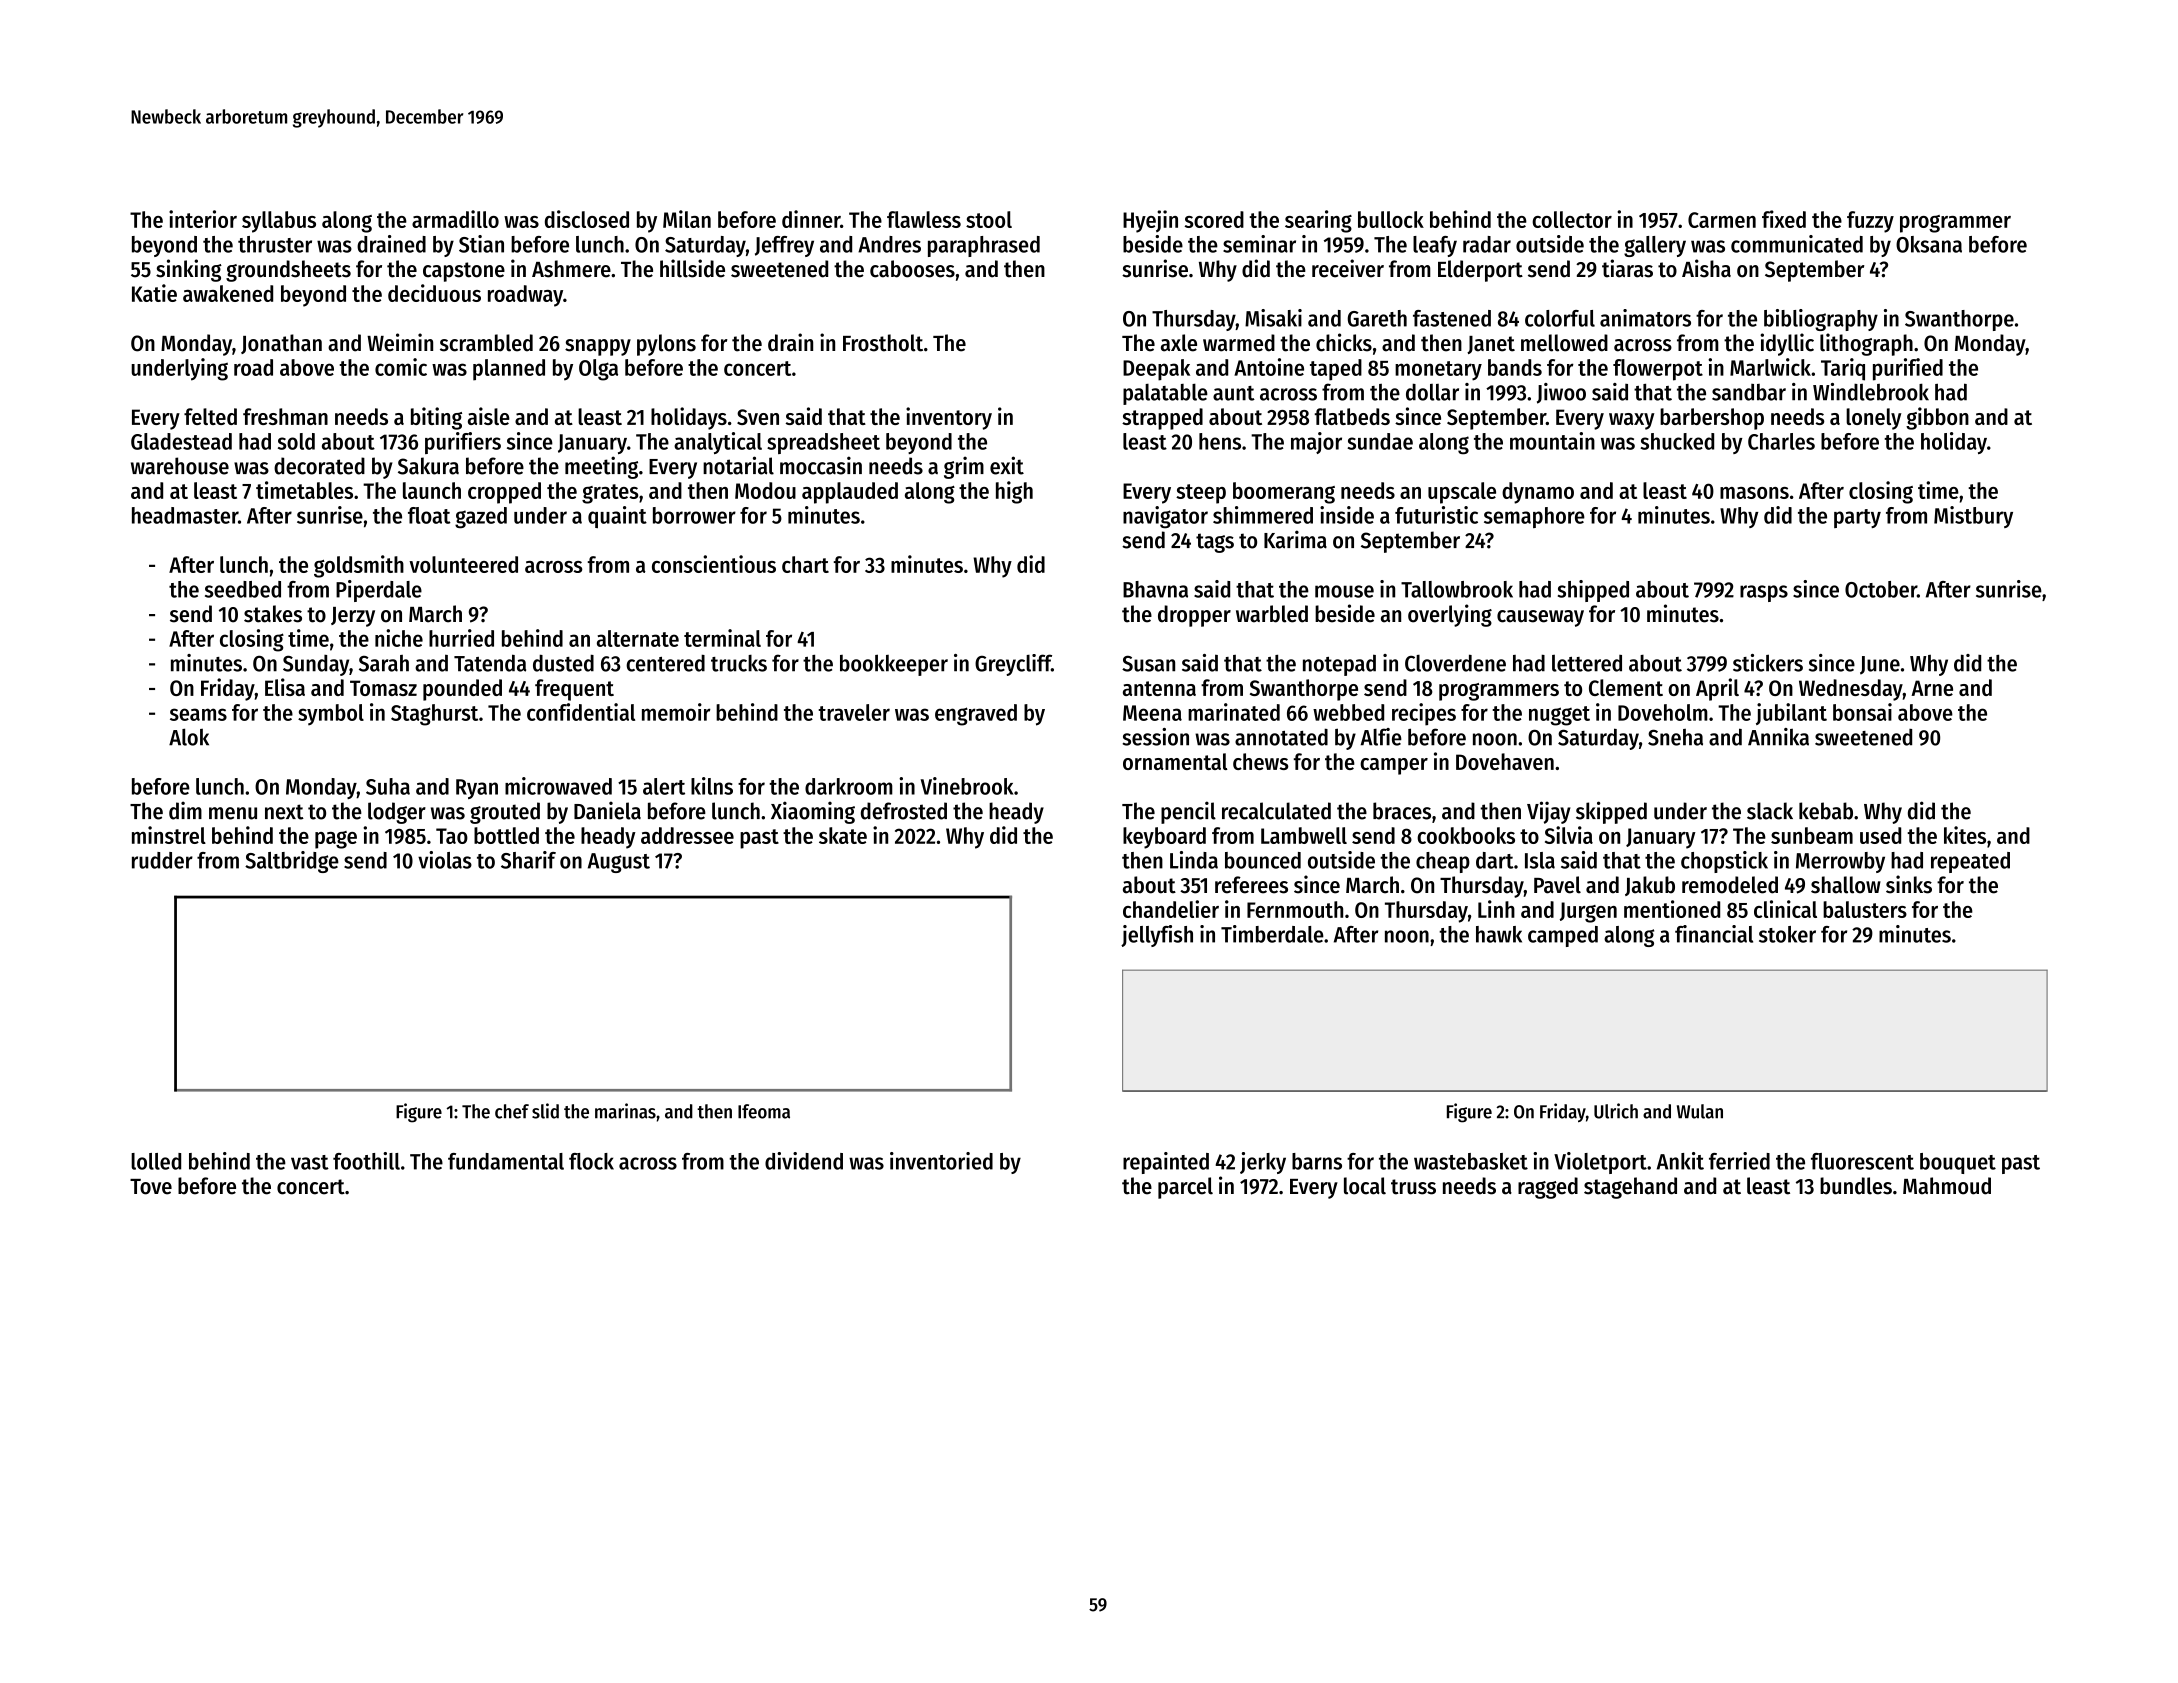 The image size is (2178, 1683). I want to click on Timberdale, so click(1272, 934).
